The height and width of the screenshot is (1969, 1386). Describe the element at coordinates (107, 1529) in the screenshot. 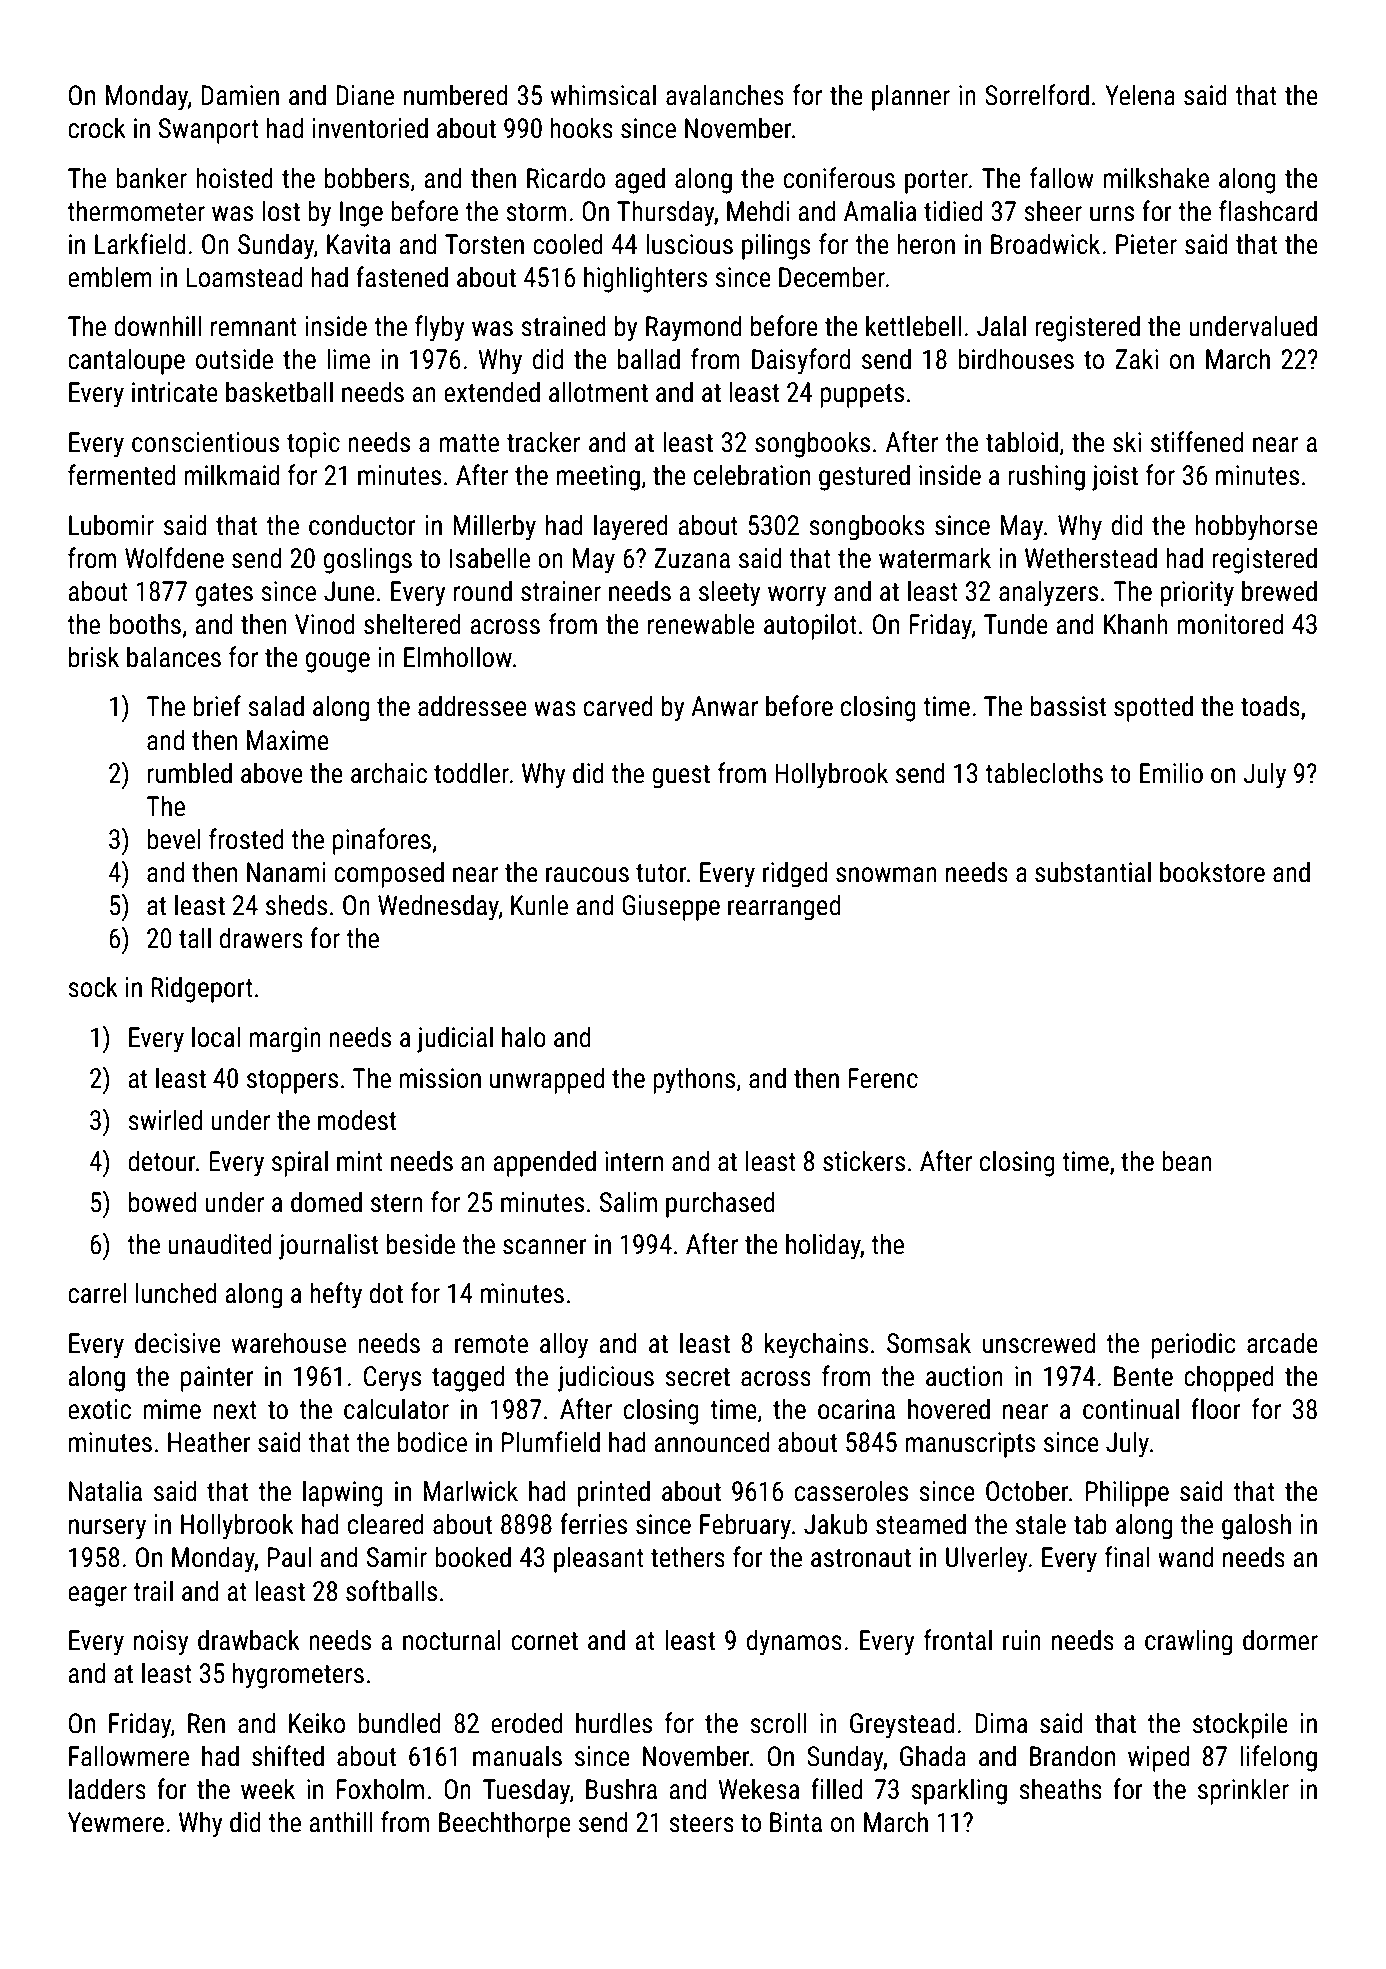

I see `nursery` at that location.
